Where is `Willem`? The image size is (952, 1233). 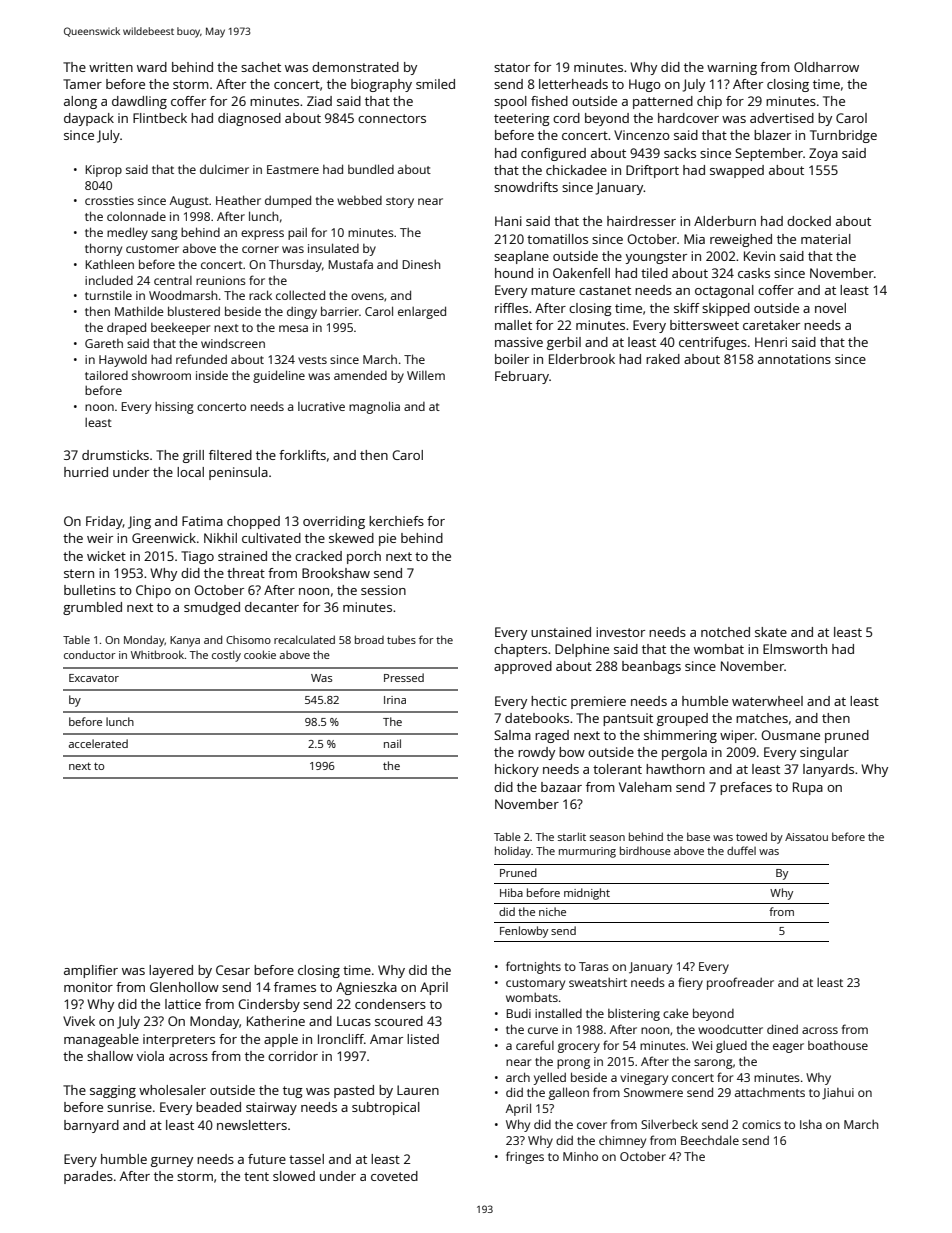
Willem is located at coordinates (426, 375).
